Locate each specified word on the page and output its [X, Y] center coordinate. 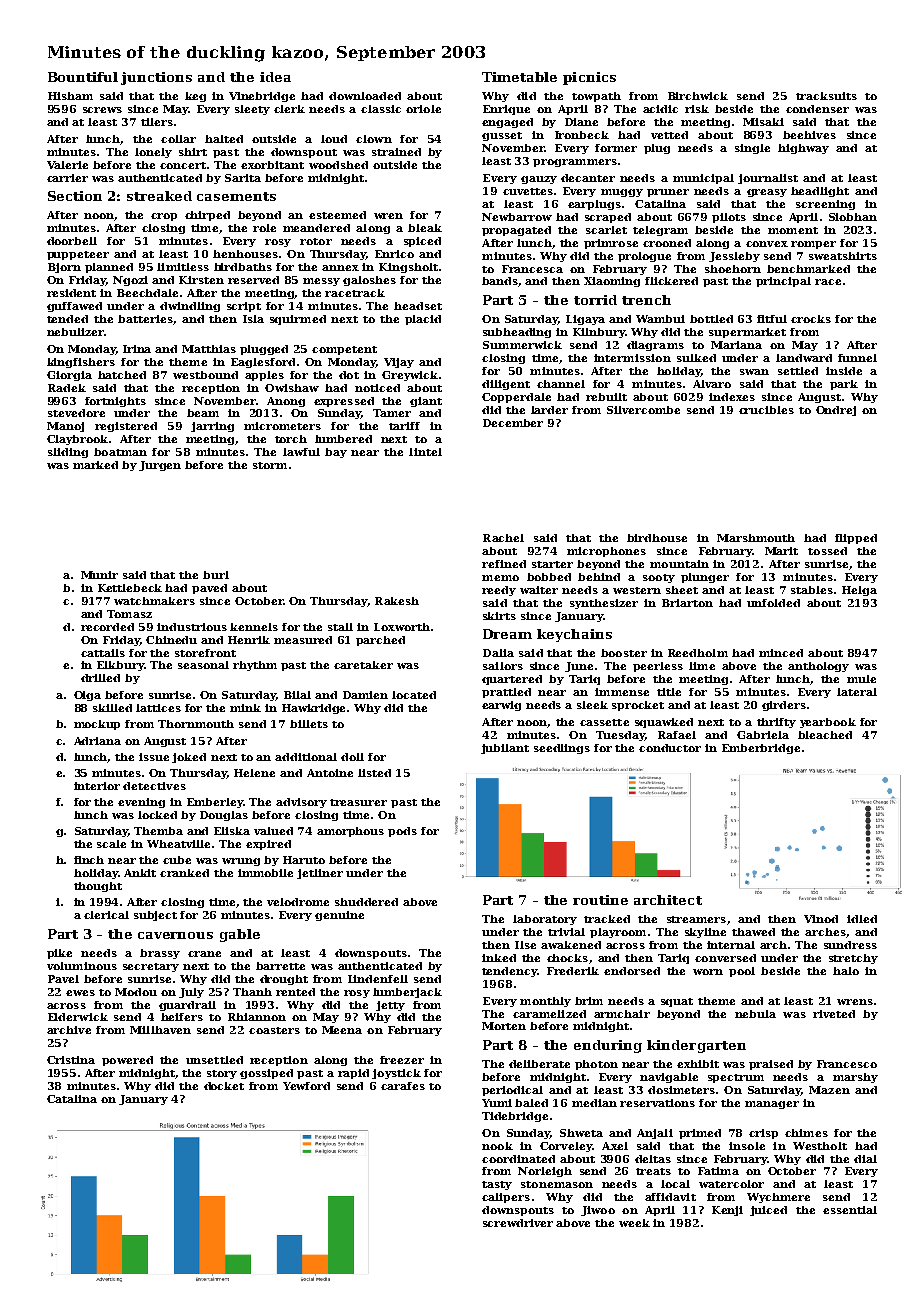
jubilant [505, 749]
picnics [589, 78]
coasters [274, 1030]
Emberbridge [761, 749]
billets [309, 724]
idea [275, 77]
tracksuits [826, 96]
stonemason [557, 1184]
